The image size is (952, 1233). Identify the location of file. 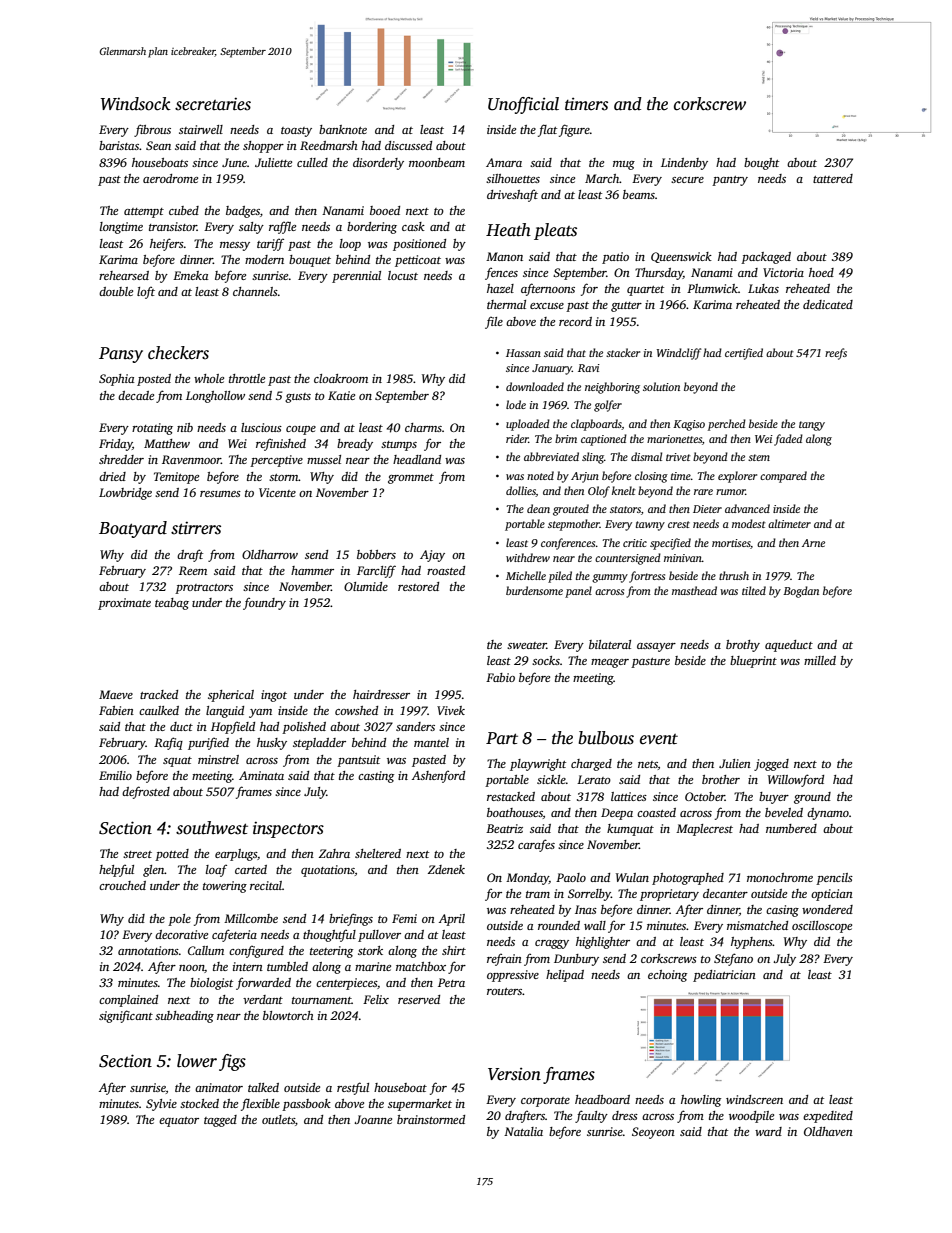
(494, 322).
